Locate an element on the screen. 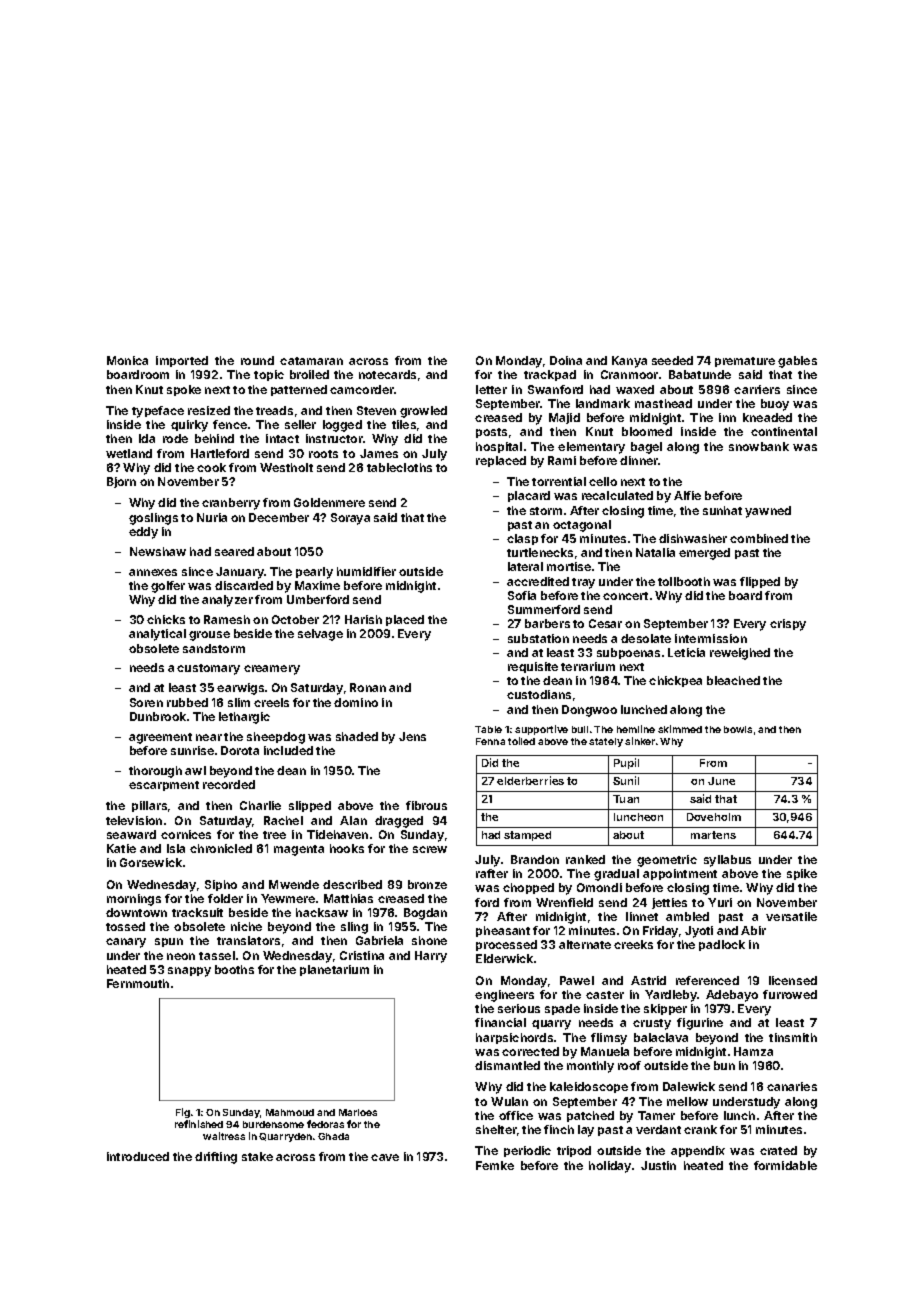 The height and width of the screenshot is (1314, 924). tinsmith is located at coordinates (793, 1037).
